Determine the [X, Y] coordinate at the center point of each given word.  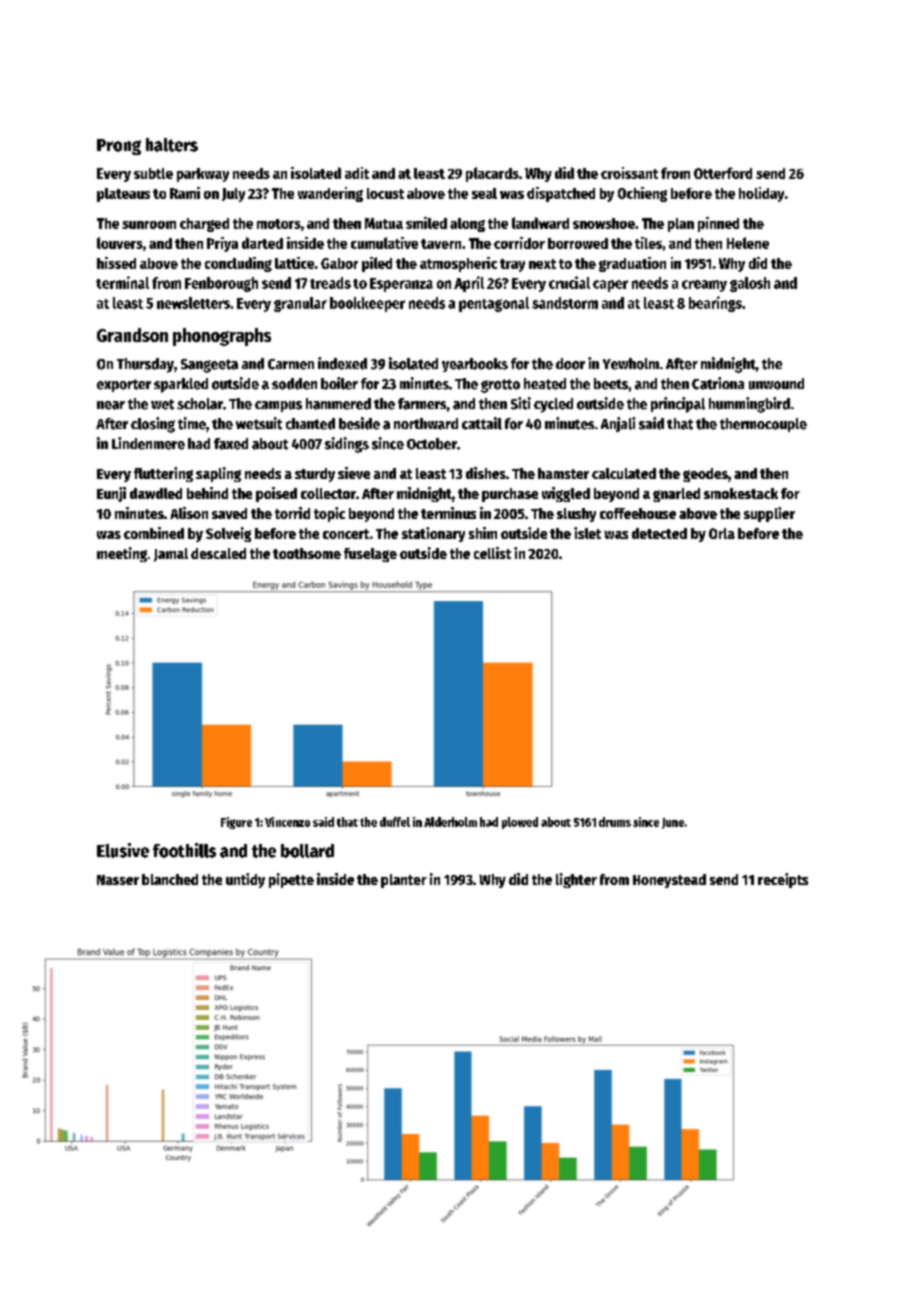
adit [357, 173]
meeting [122, 554]
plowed [520, 823]
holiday [761, 194]
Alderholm [450, 822]
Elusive [123, 850]
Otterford [723, 173]
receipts [783, 880]
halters [172, 145]
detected [659, 533]
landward [540, 223]
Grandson [132, 335]
